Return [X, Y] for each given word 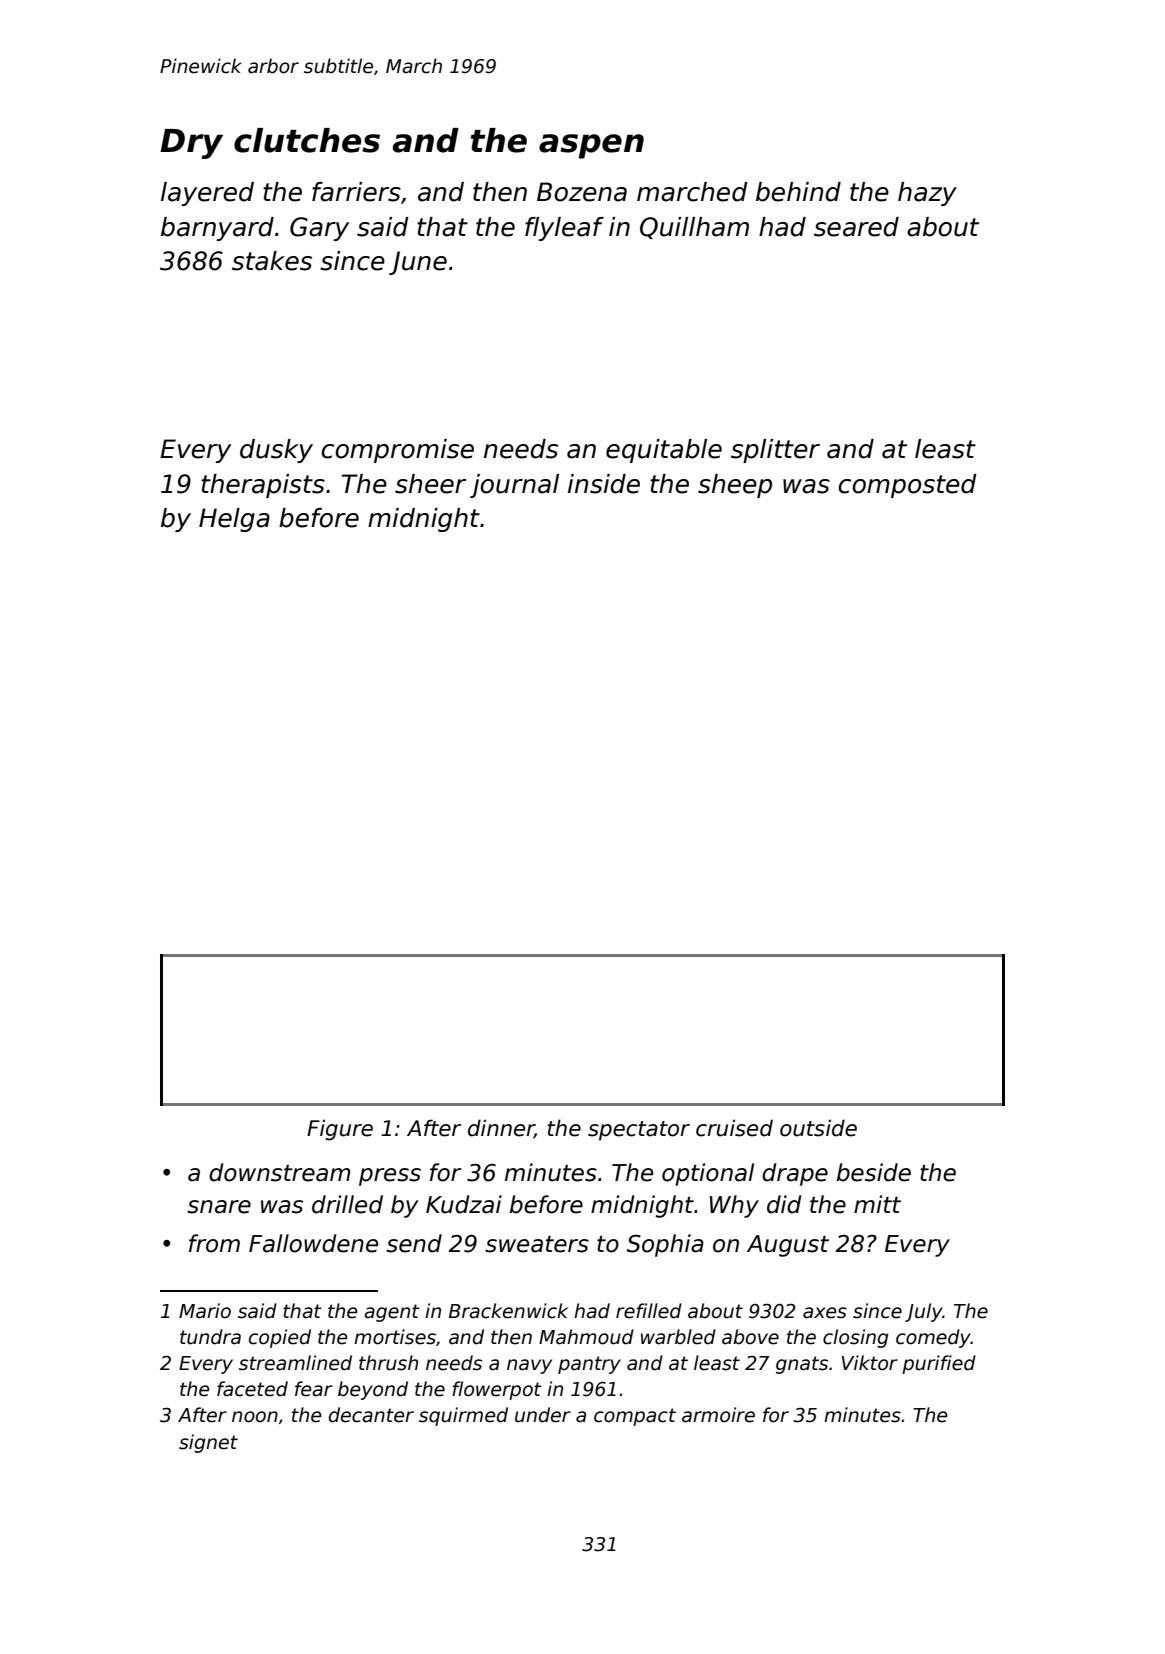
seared [856, 227]
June [418, 263]
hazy [927, 194]
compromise [397, 451]
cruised [734, 1128]
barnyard [217, 229]
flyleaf [564, 229]
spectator [639, 1131]
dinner [501, 1128]
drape [795, 1174]
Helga [234, 520]
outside [818, 1128]
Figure [340, 1130]
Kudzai [464, 1204]
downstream [279, 1172]
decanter [371, 1415]
